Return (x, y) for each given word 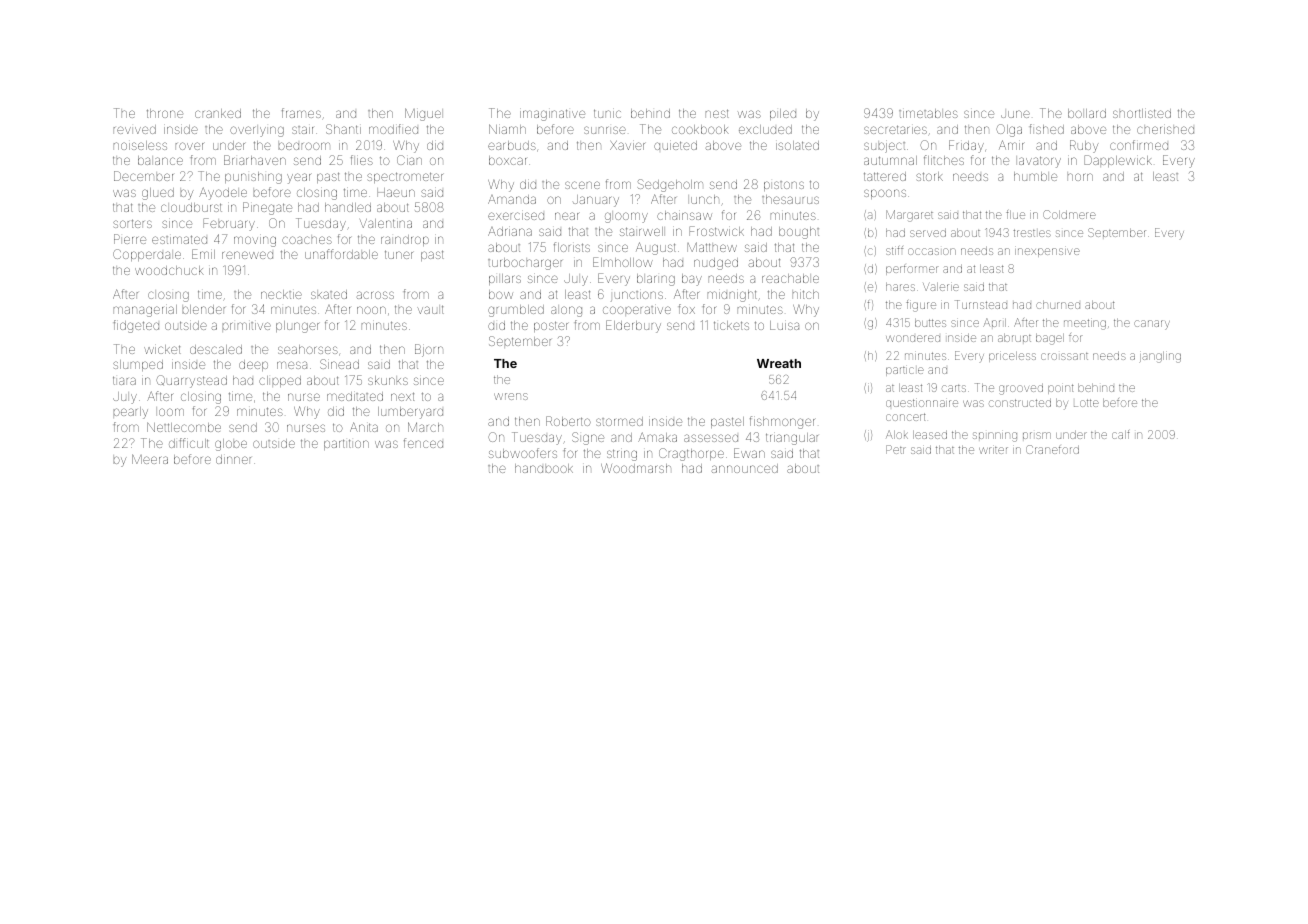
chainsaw (684, 215)
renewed (247, 255)
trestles (1032, 233)
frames (301, 113)
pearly (131, 413)
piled (783, 114)
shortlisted (1142, 113)
